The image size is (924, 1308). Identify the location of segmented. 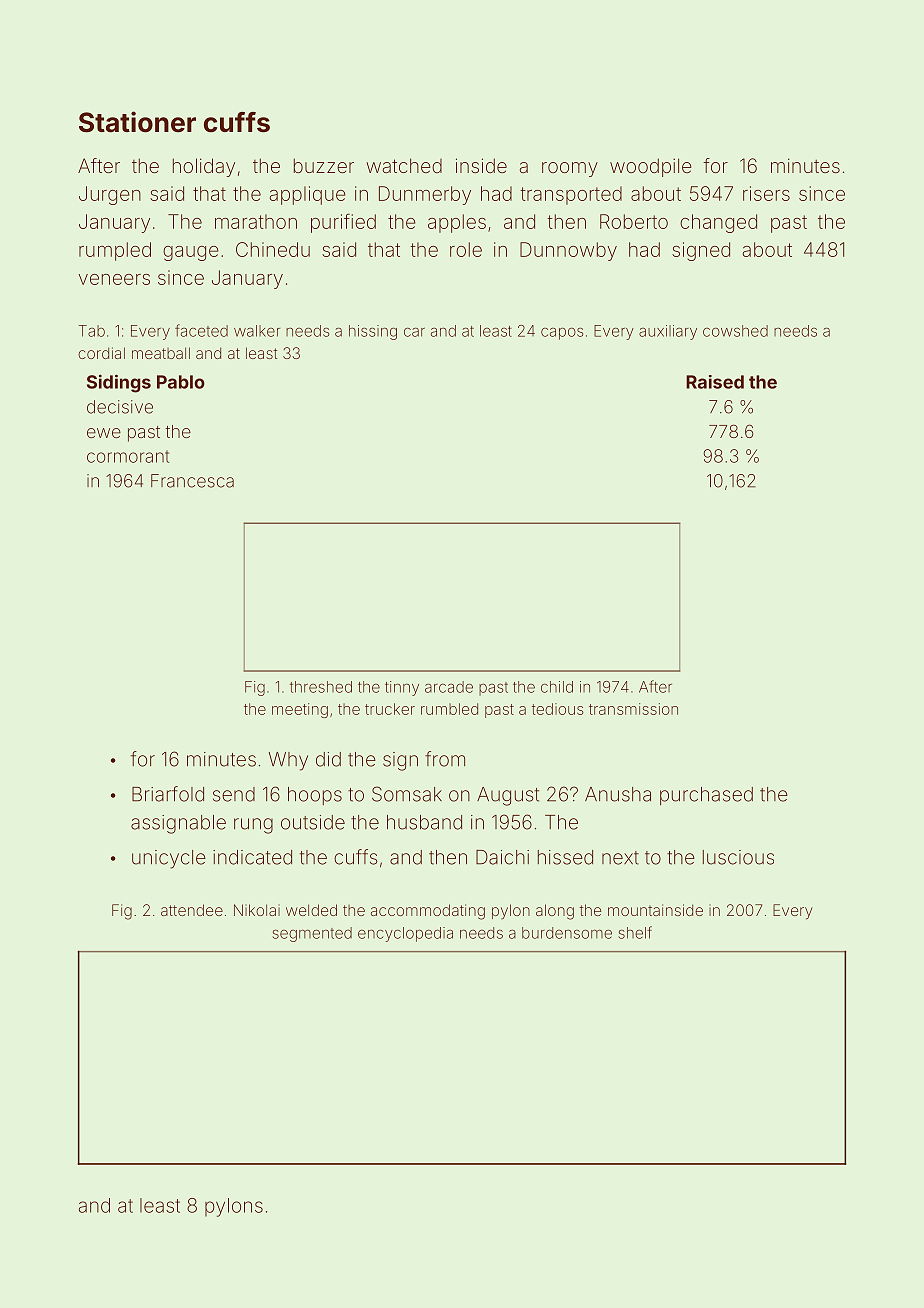
(312, 934).
